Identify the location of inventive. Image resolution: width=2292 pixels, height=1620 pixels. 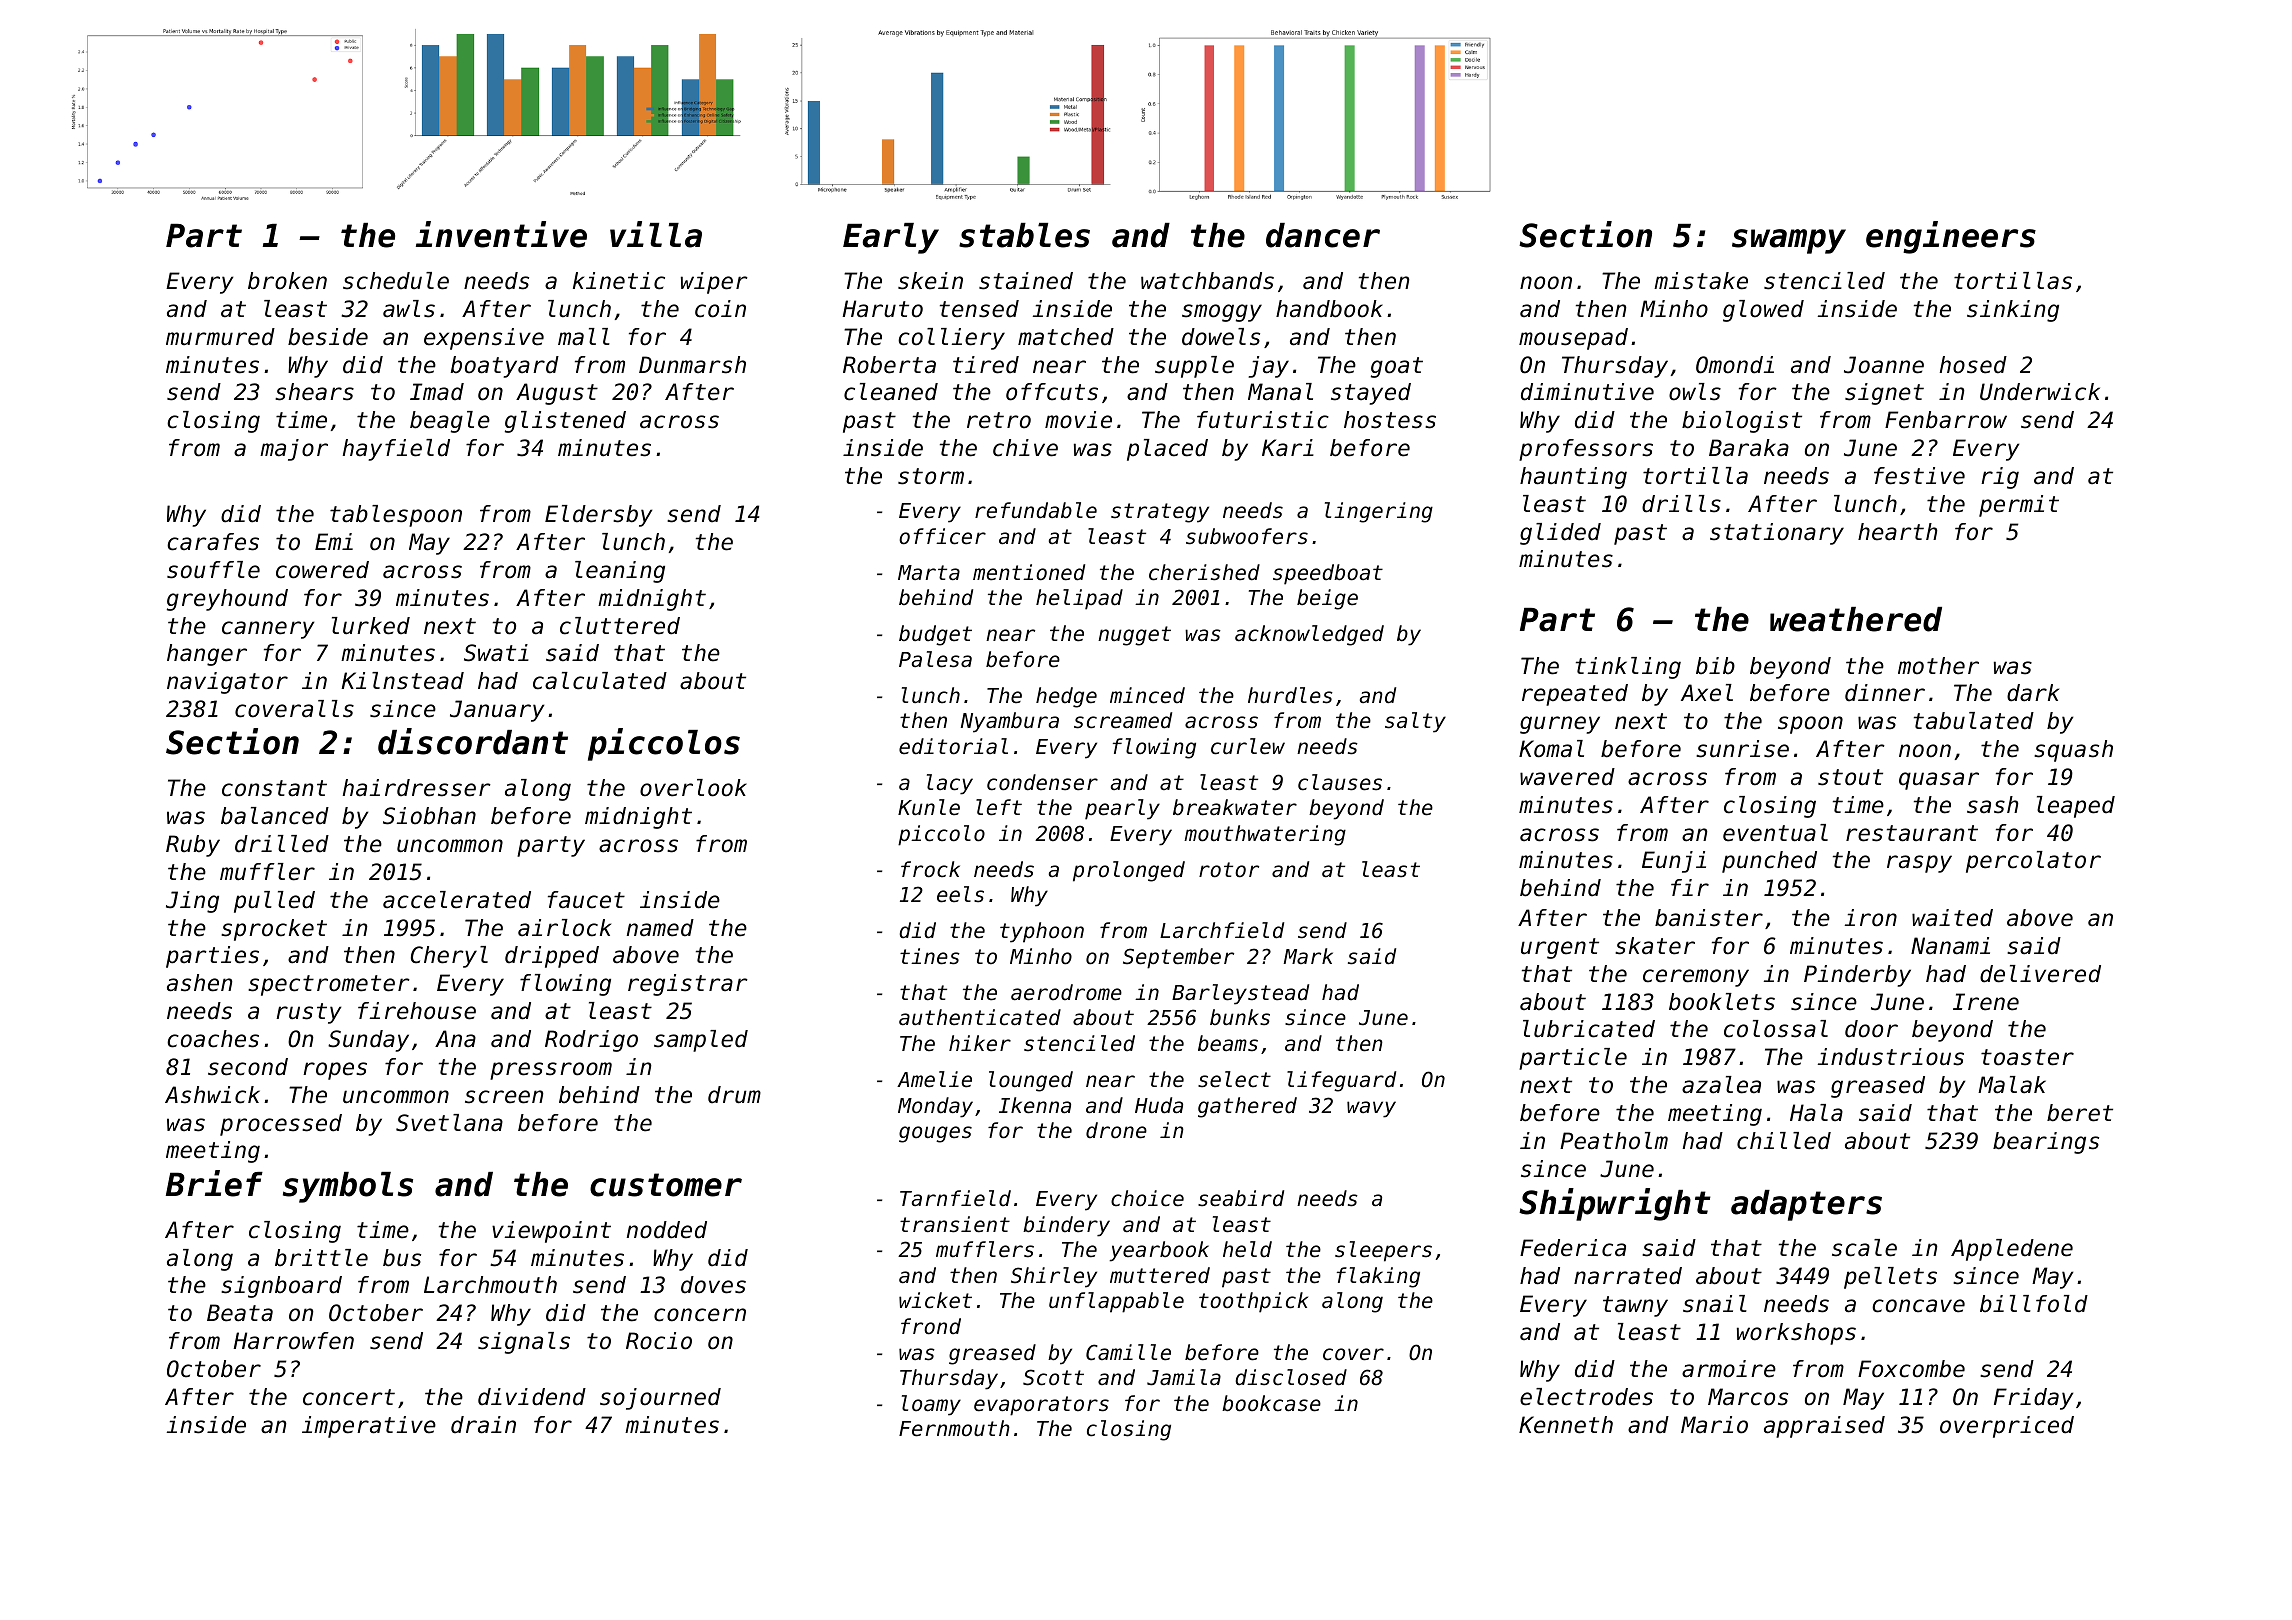
(501, 234).
